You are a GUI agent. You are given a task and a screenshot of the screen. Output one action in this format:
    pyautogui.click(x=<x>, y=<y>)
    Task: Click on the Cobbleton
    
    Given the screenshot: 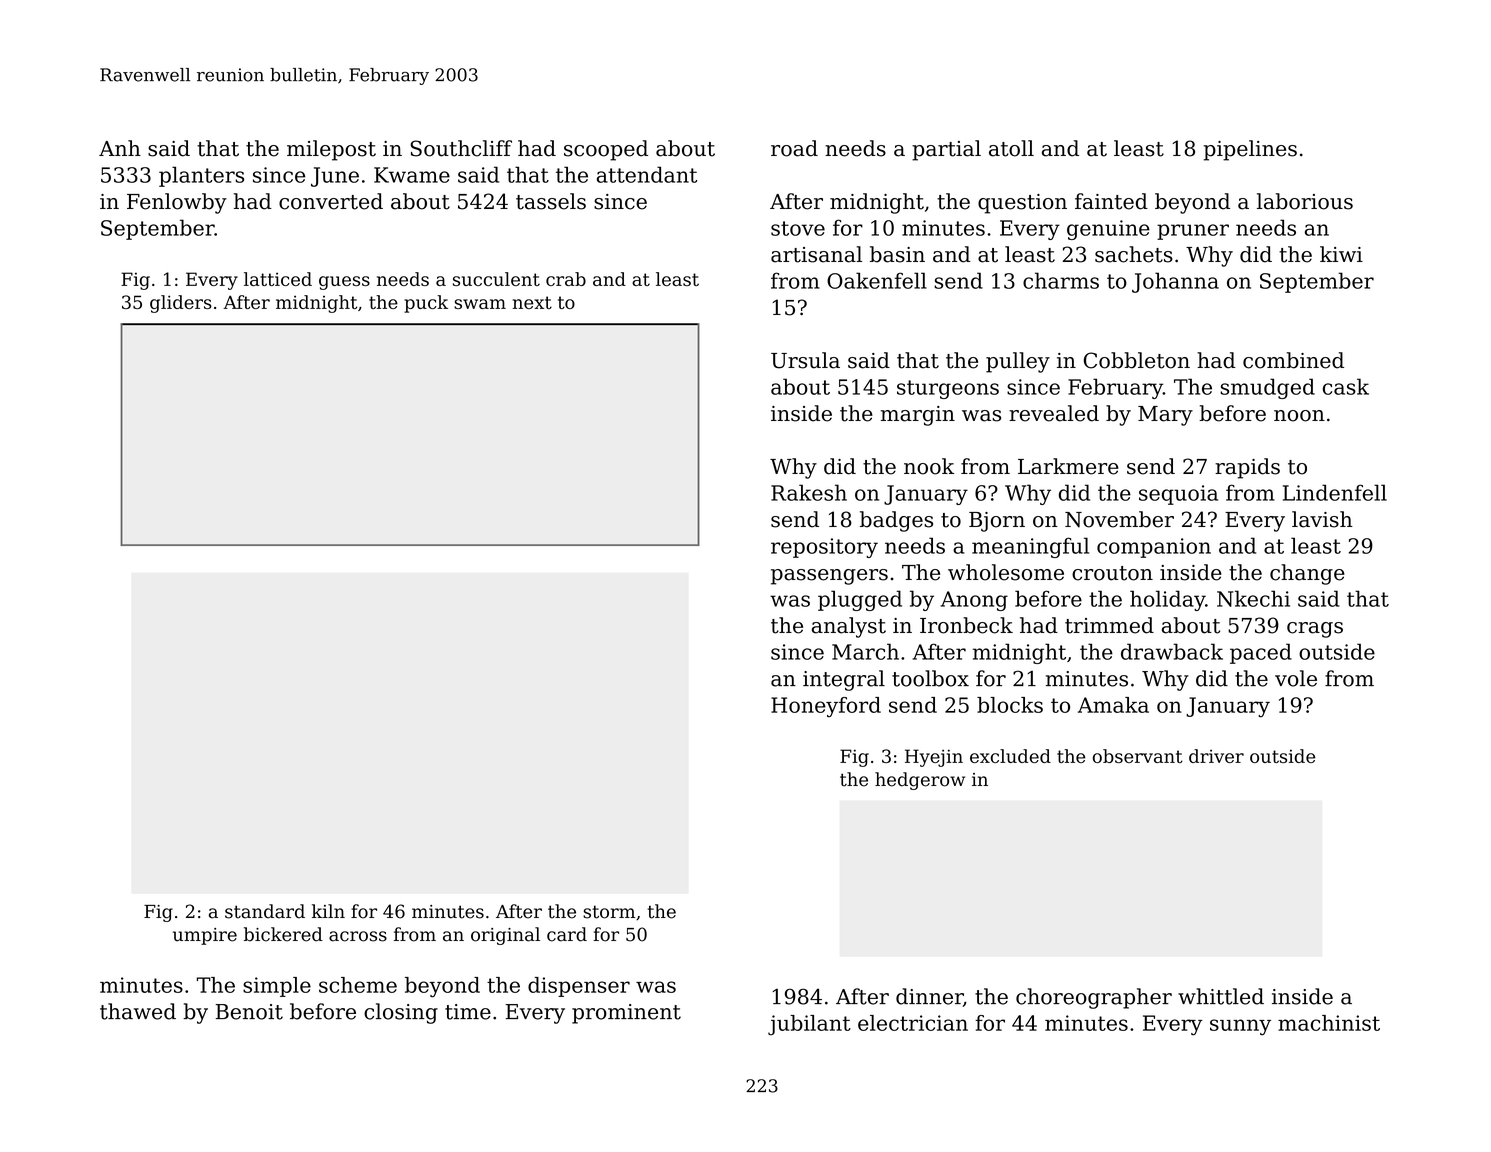 What is the action you would take?
    pyautogui.click(x=1137, y=360)
